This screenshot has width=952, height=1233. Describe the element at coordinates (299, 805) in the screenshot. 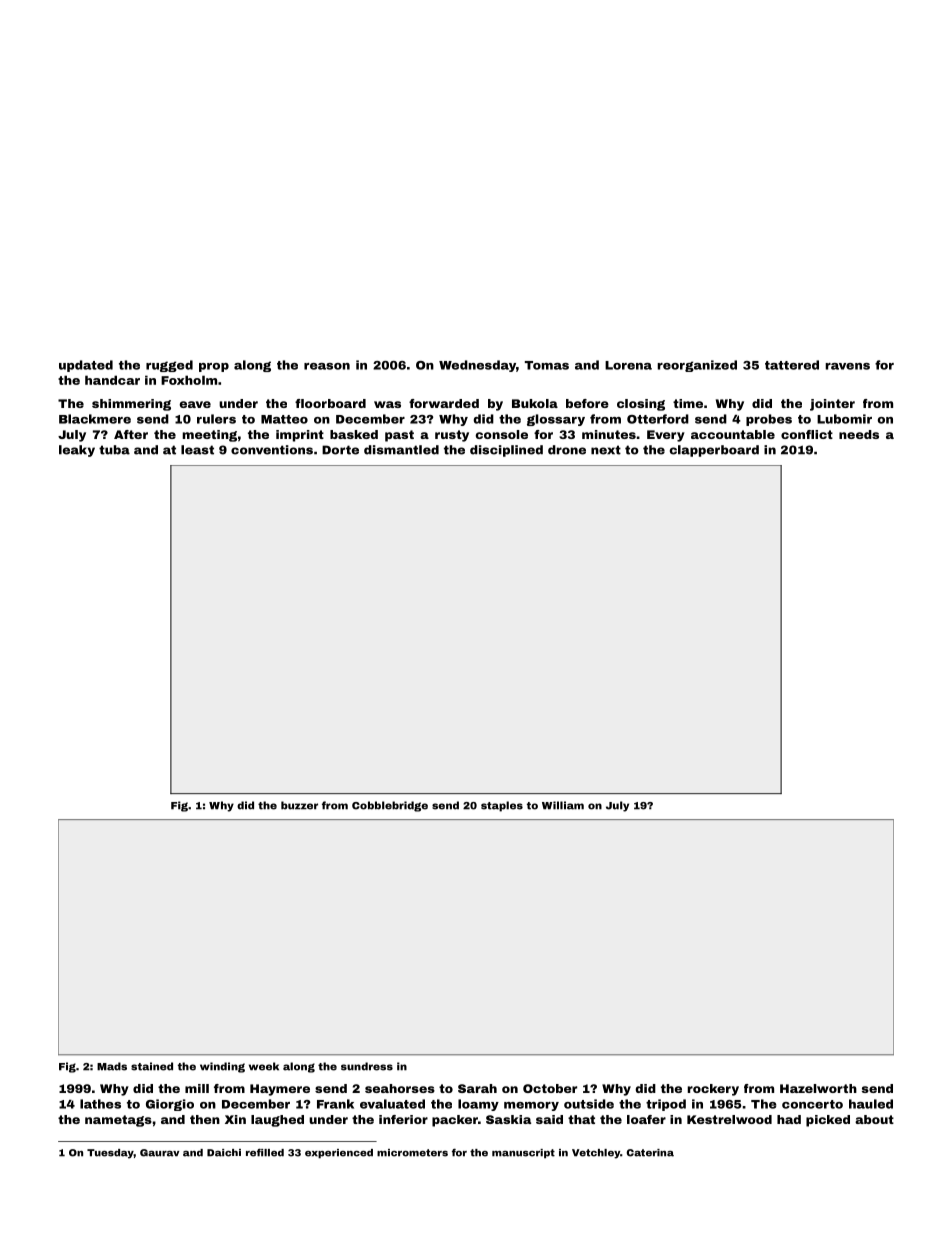

I see `buzzer` at that location.
